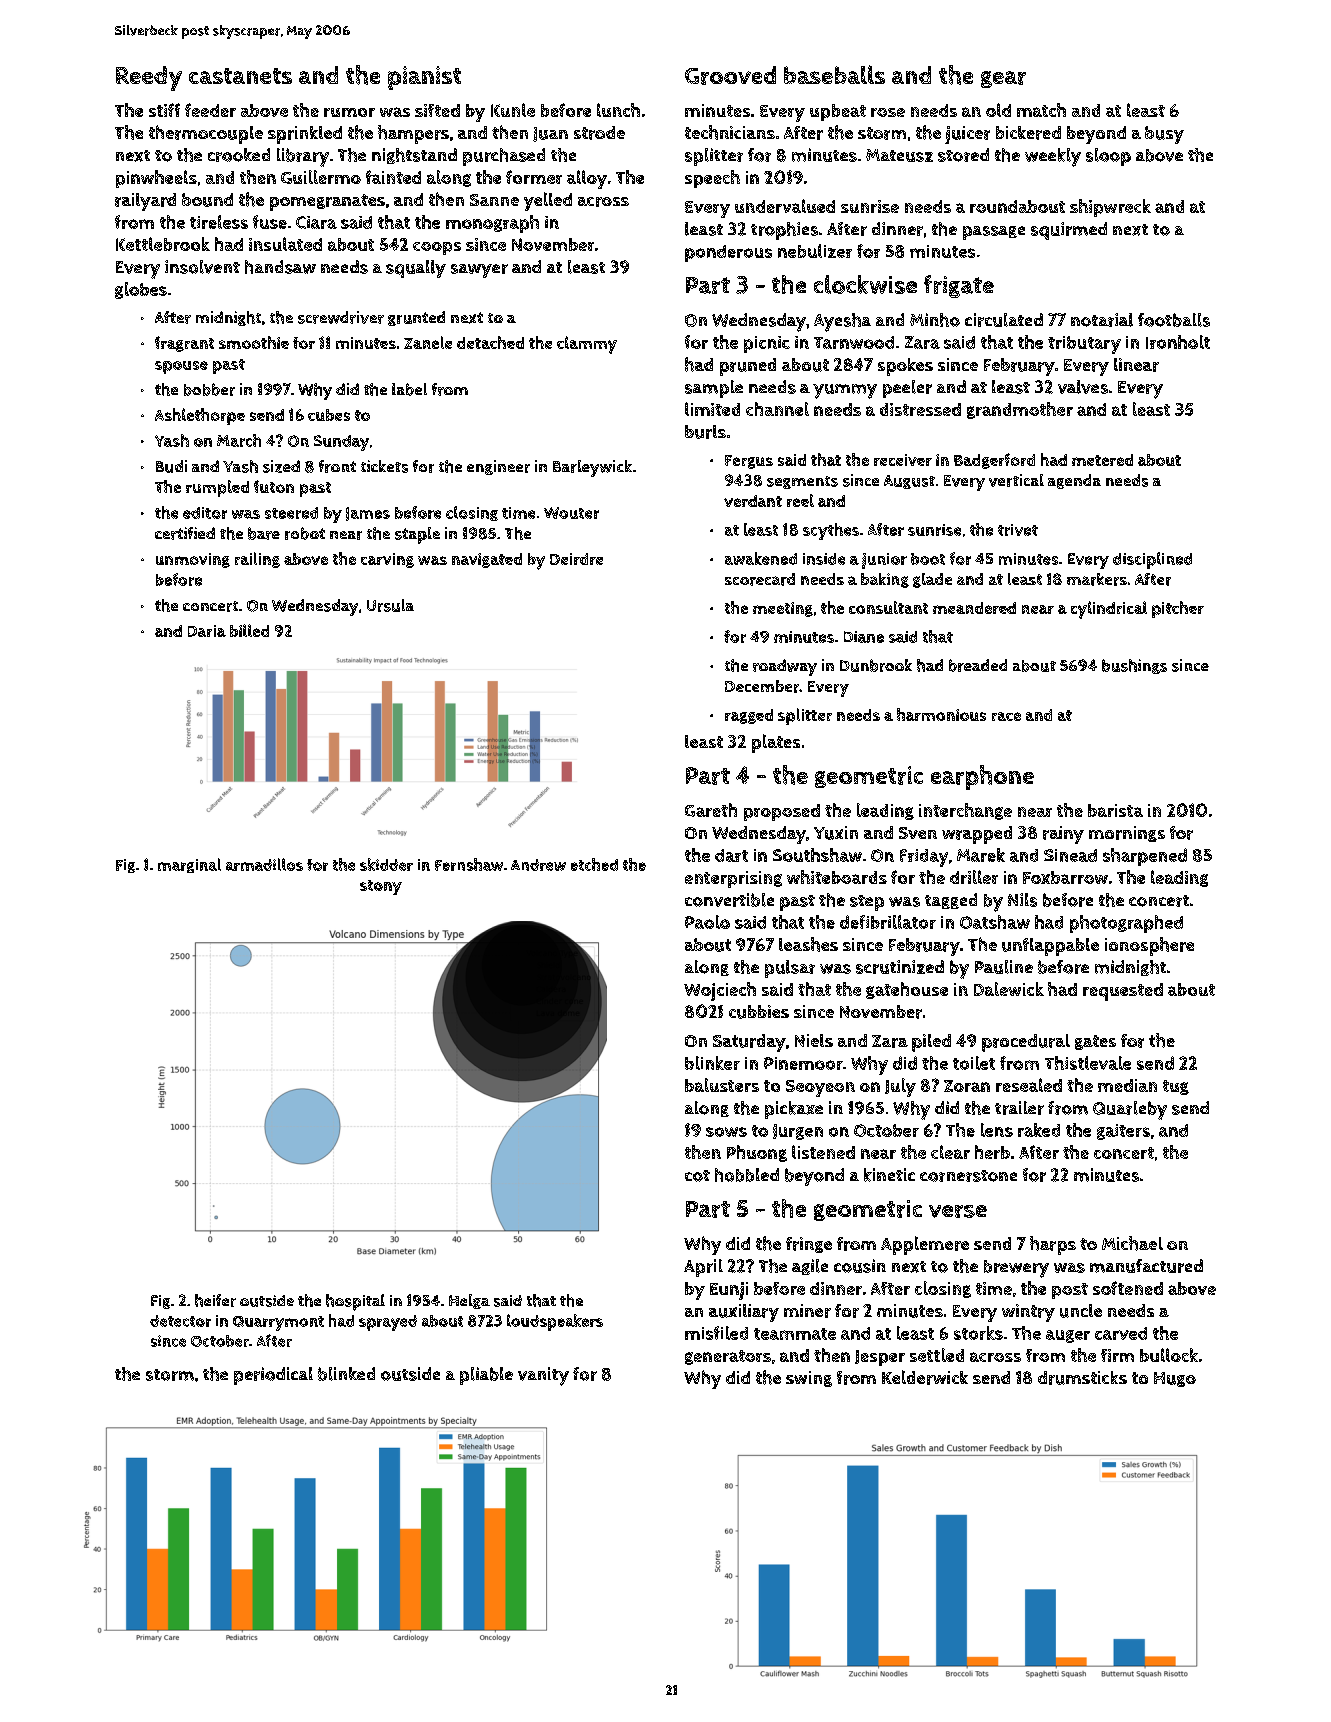 This image has height=1722, width=1331. Describe the element at coordinates (831, 531) in the image. I see `scythes` at that location.
